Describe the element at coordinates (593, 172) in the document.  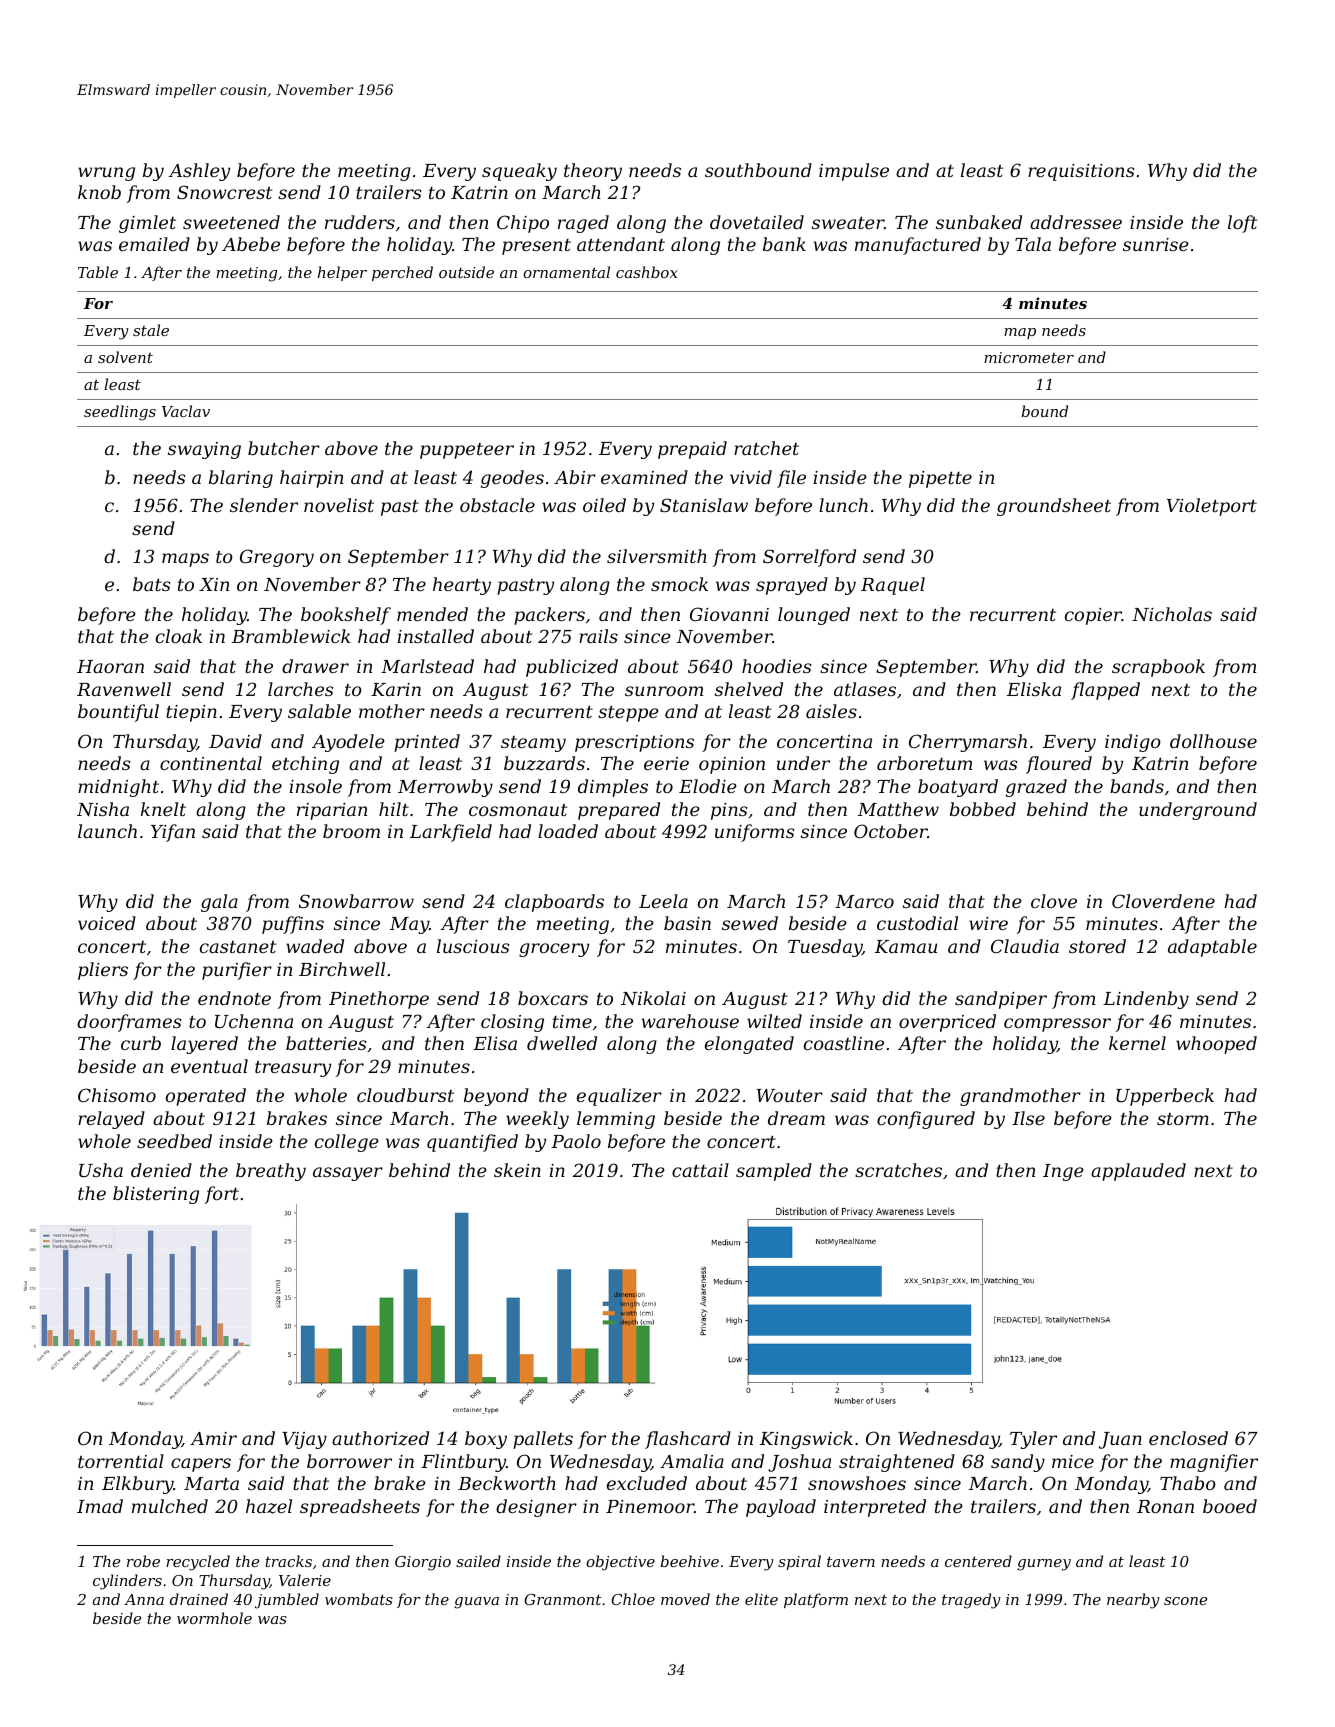
I see `theory` at that location.
